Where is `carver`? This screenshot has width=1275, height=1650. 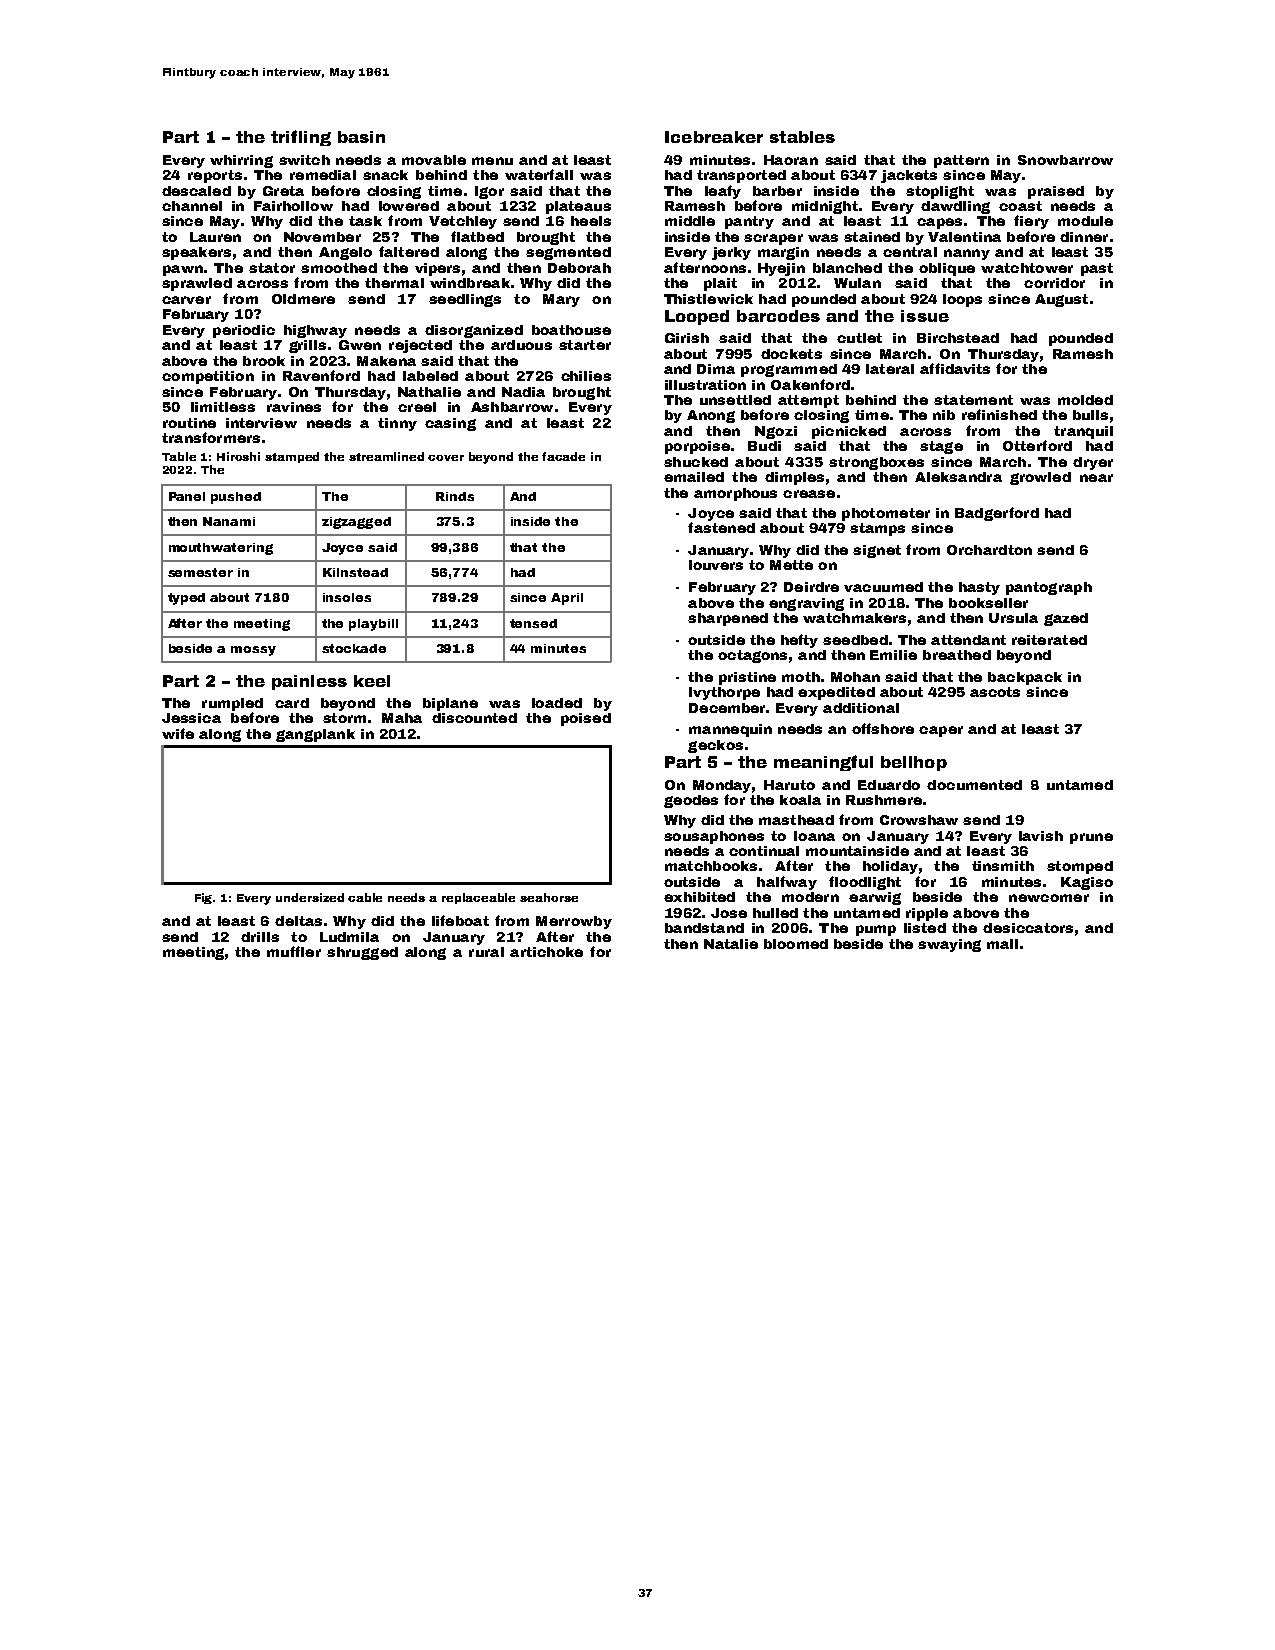
carver is located at coordinates (186, 300).
